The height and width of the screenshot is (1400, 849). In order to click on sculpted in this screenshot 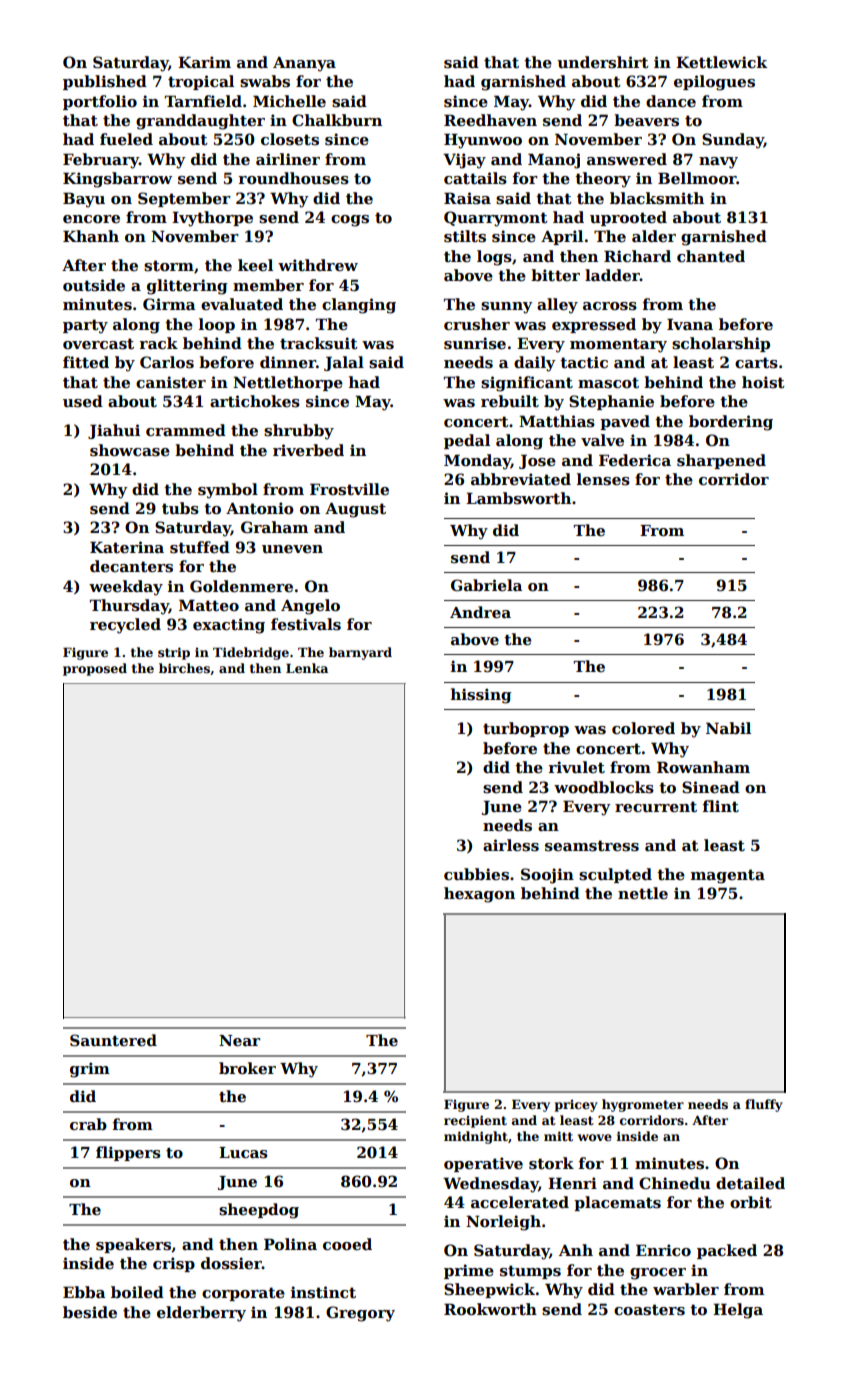, I will do `click(615, 875)`.
